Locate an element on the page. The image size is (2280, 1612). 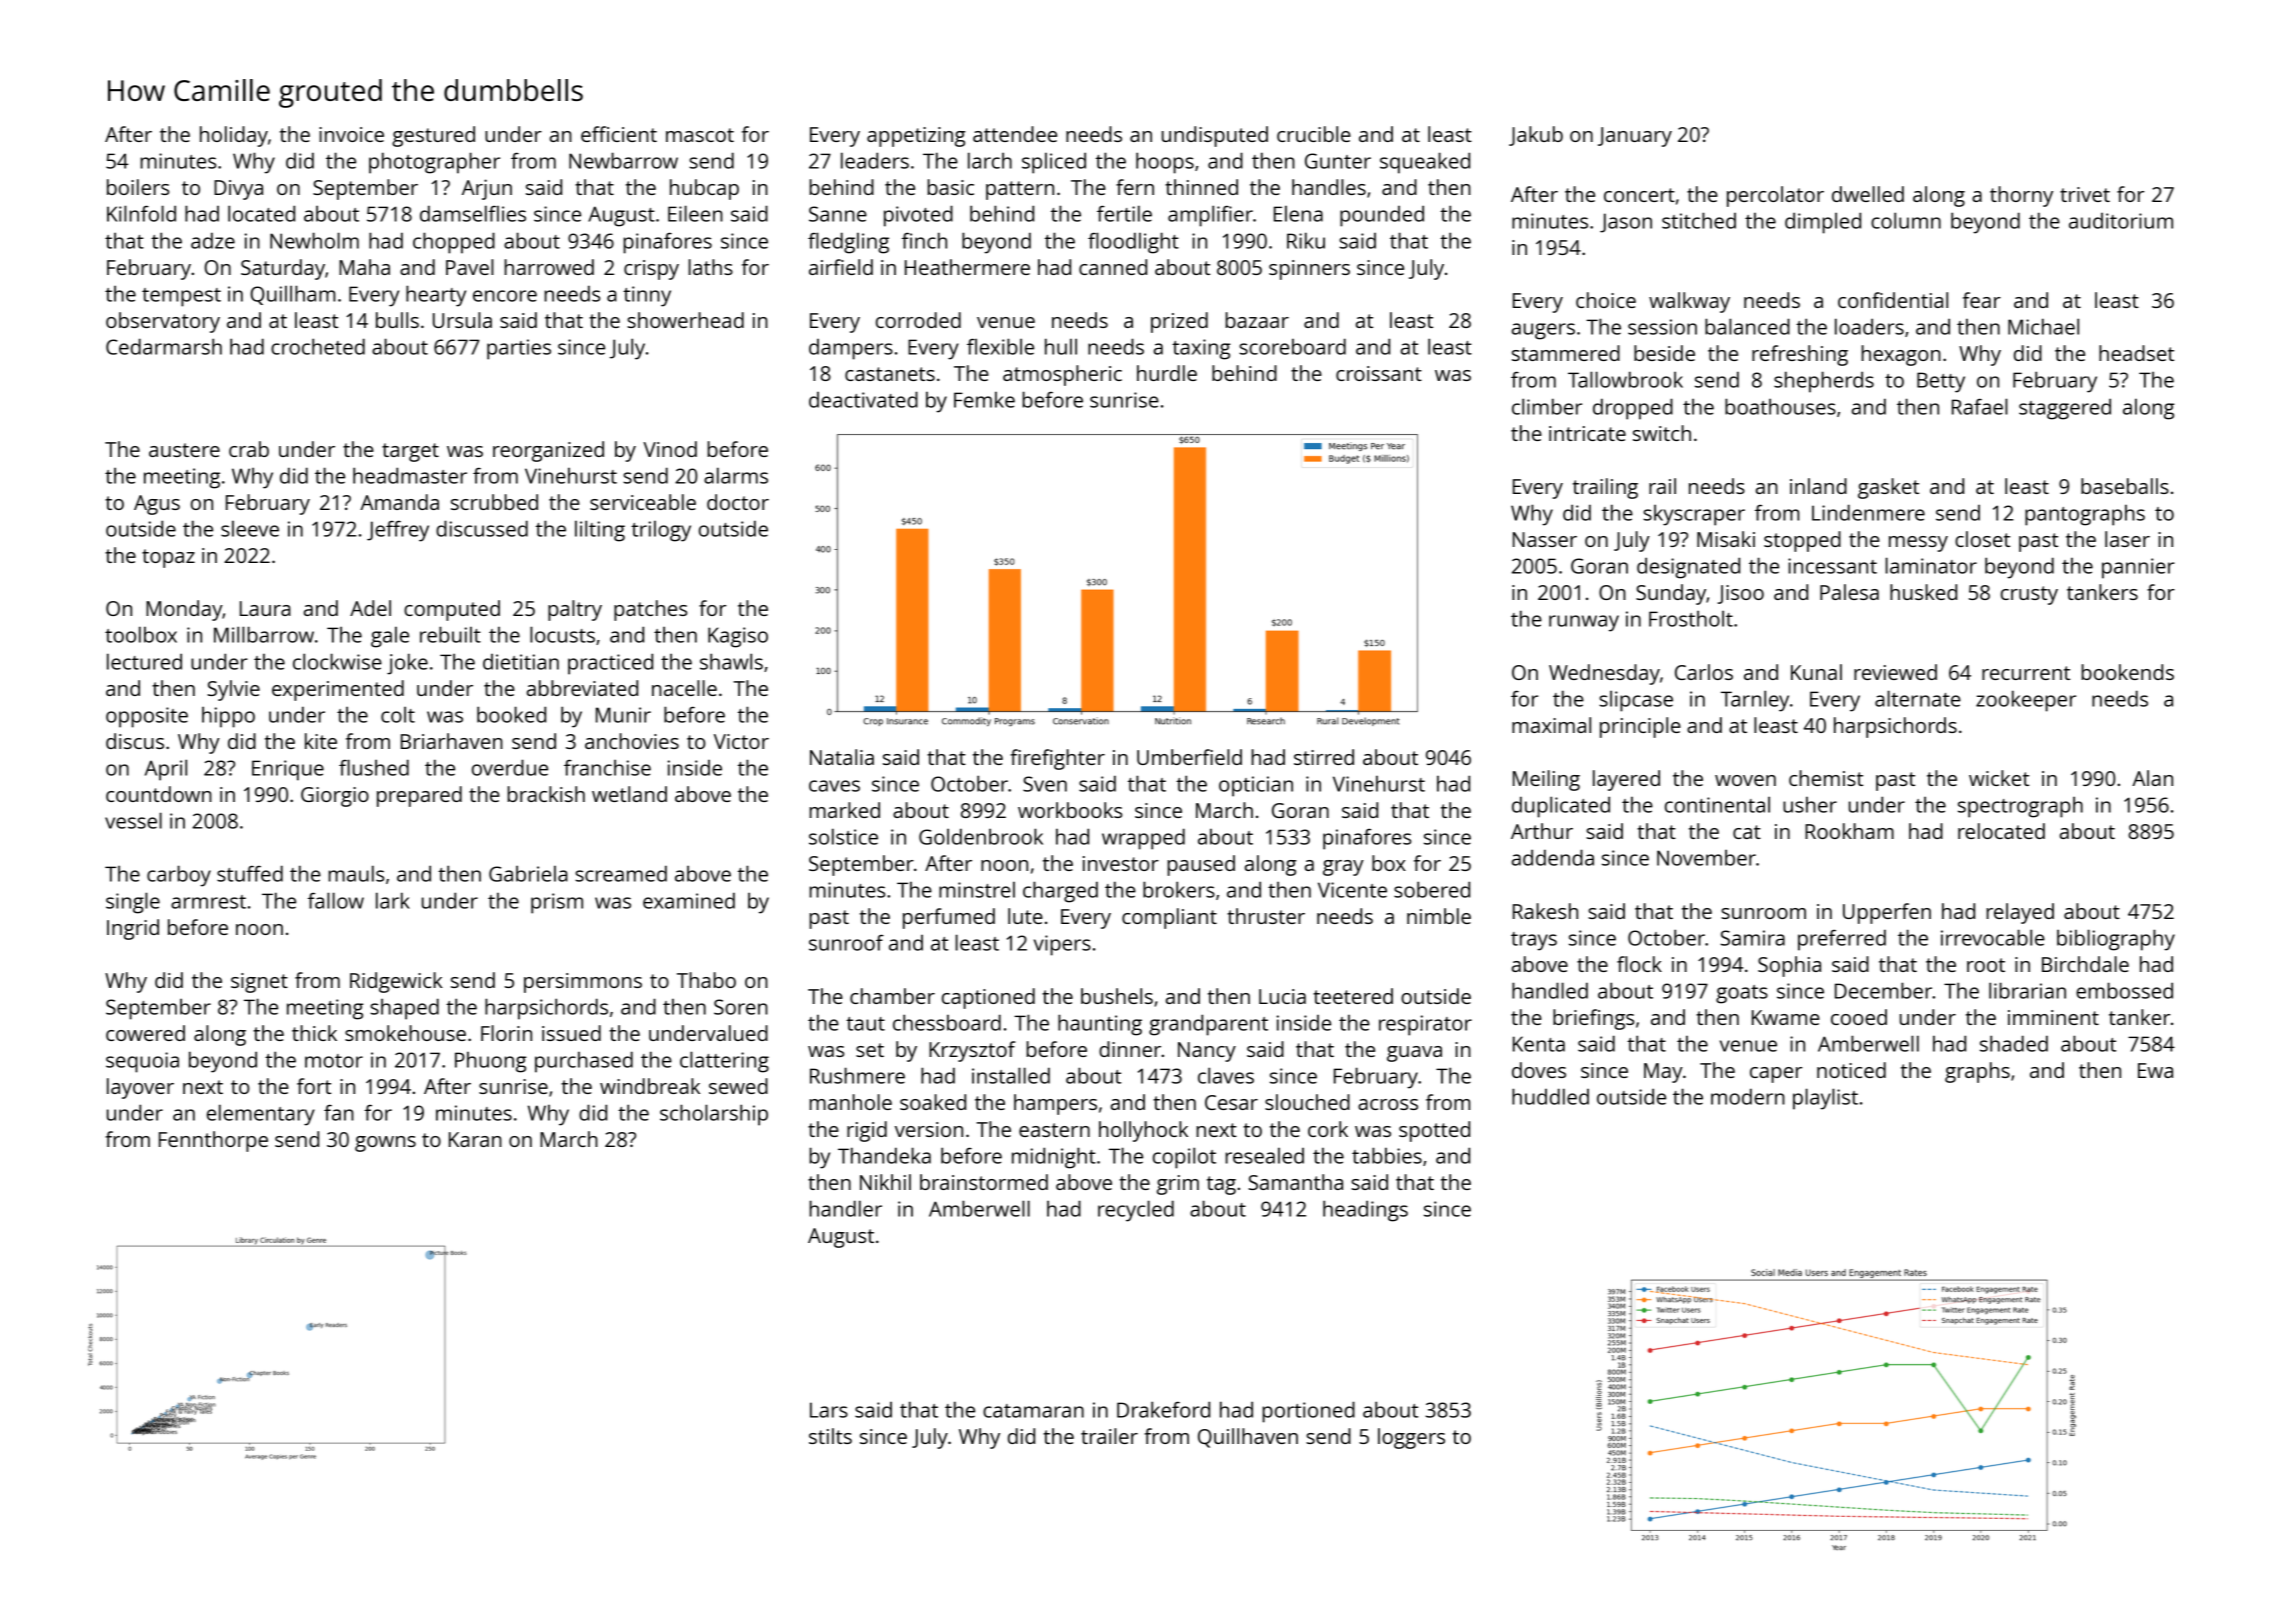
alarms is located at coordinates (736, 475).
